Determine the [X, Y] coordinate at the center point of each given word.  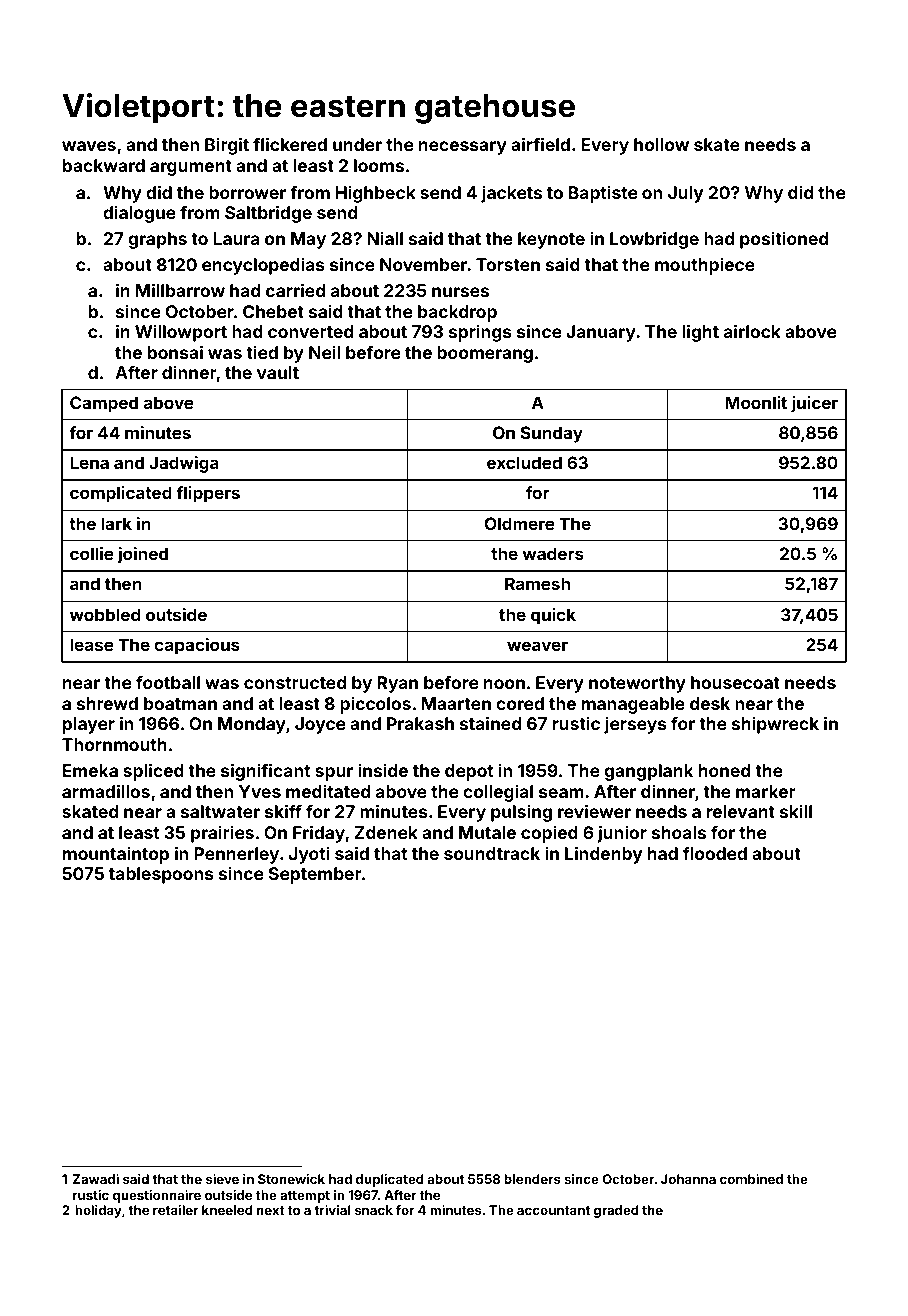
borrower [247, 192]
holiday [98, 1211]
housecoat [735, 682]
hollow [661, 144]
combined [751, 1179]
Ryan [397, 684]
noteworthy [637, 684]
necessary [463, 148]
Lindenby [603, 855]
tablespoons [161, 875]
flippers [208, 494]
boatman [180, 703]
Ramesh [537, 583]
